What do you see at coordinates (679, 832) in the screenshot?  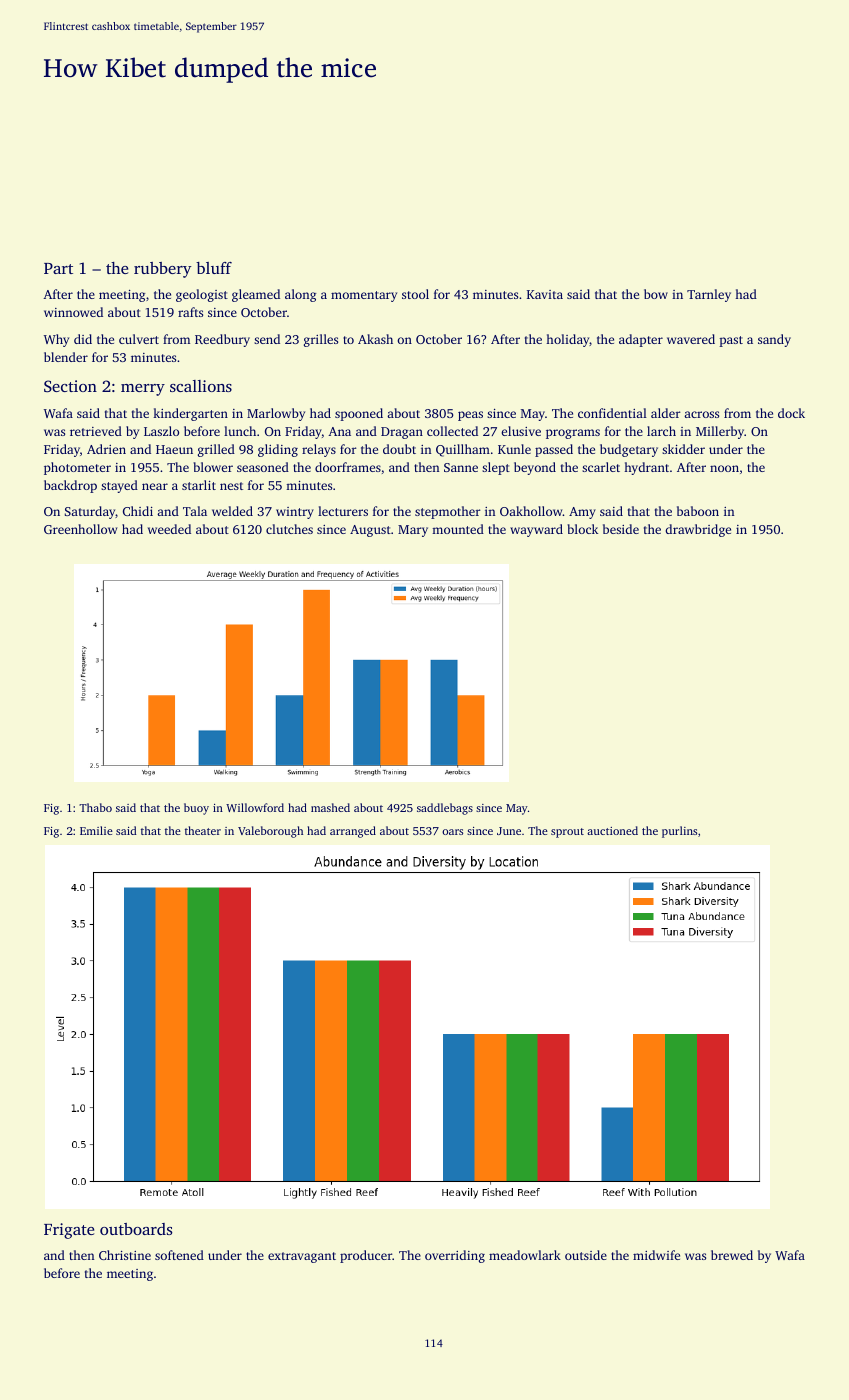 I see `purlins` at bounding box center [679, 832].
